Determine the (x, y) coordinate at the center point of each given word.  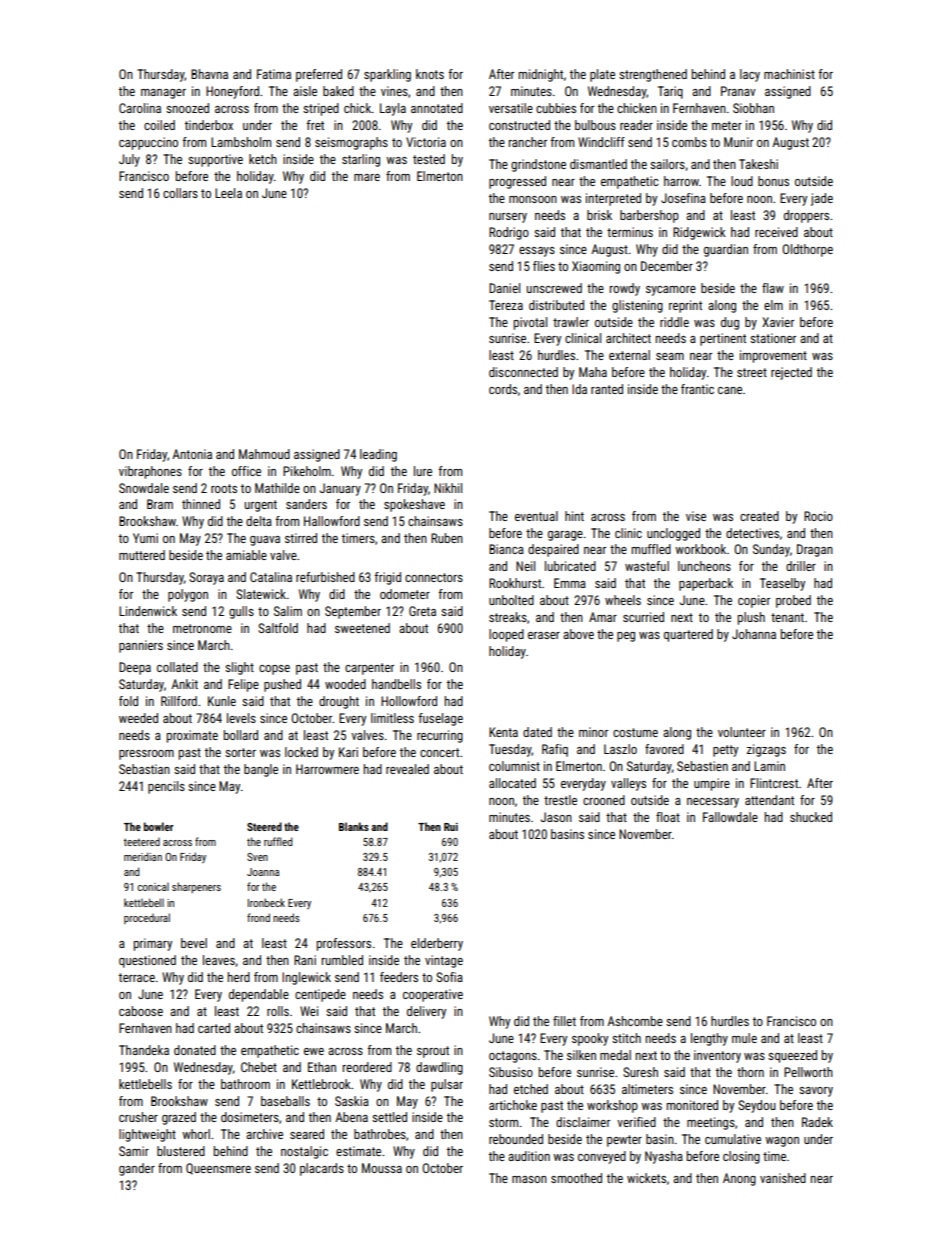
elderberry (437, 944)
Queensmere (218, 1169)
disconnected (523, 372)
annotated (437, 108)
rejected (791, 373)
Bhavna (209, 74)
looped (506, 635)
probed (793, 601)
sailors (667, 164)
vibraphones (150, 472)
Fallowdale (730, 817)
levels (241, 718)
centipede (320, 995)
